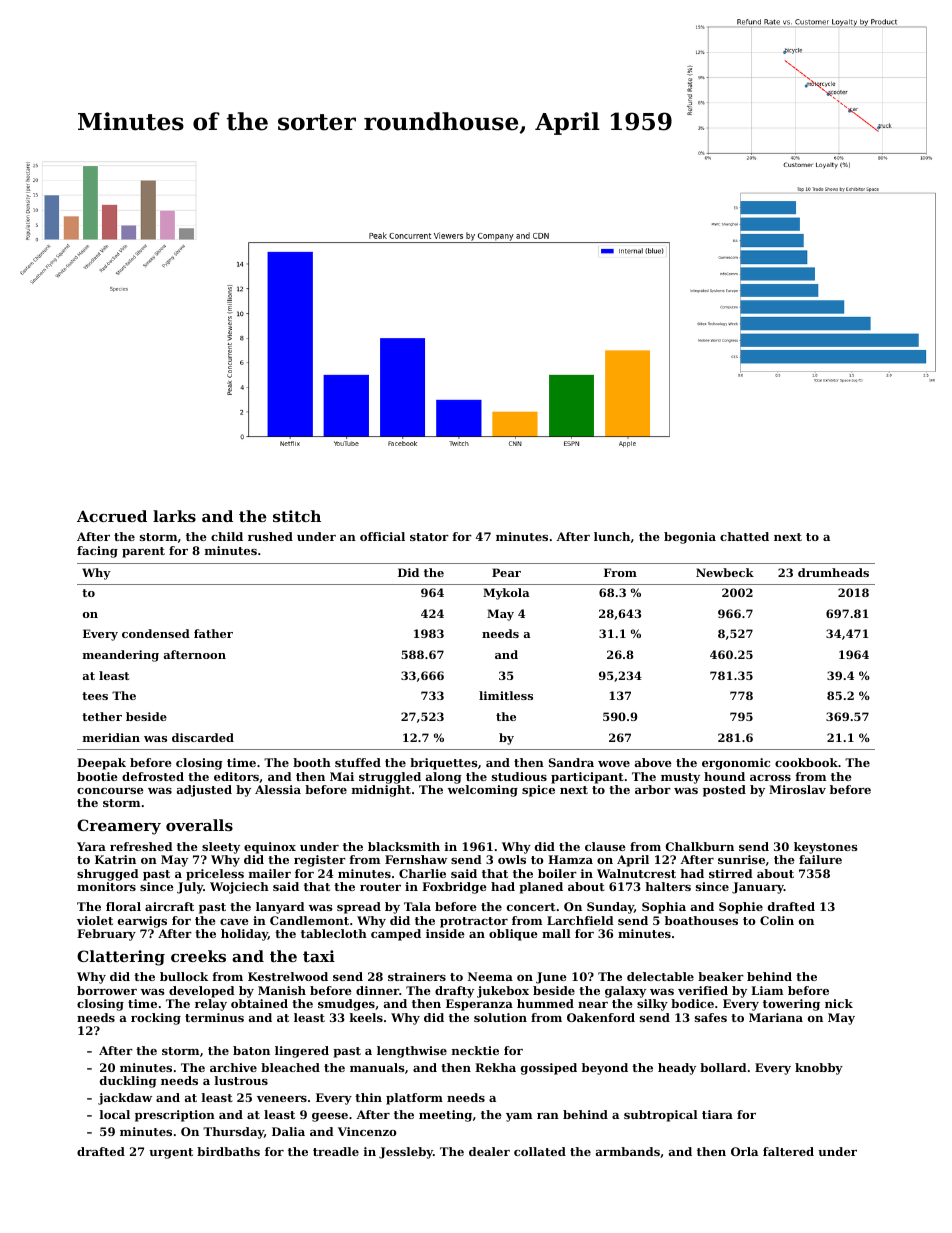 This screenshot has width=952, height=1233. Describe the element at coordinates (806, 762) in the screenshot. I see `cookbook` at that location.
